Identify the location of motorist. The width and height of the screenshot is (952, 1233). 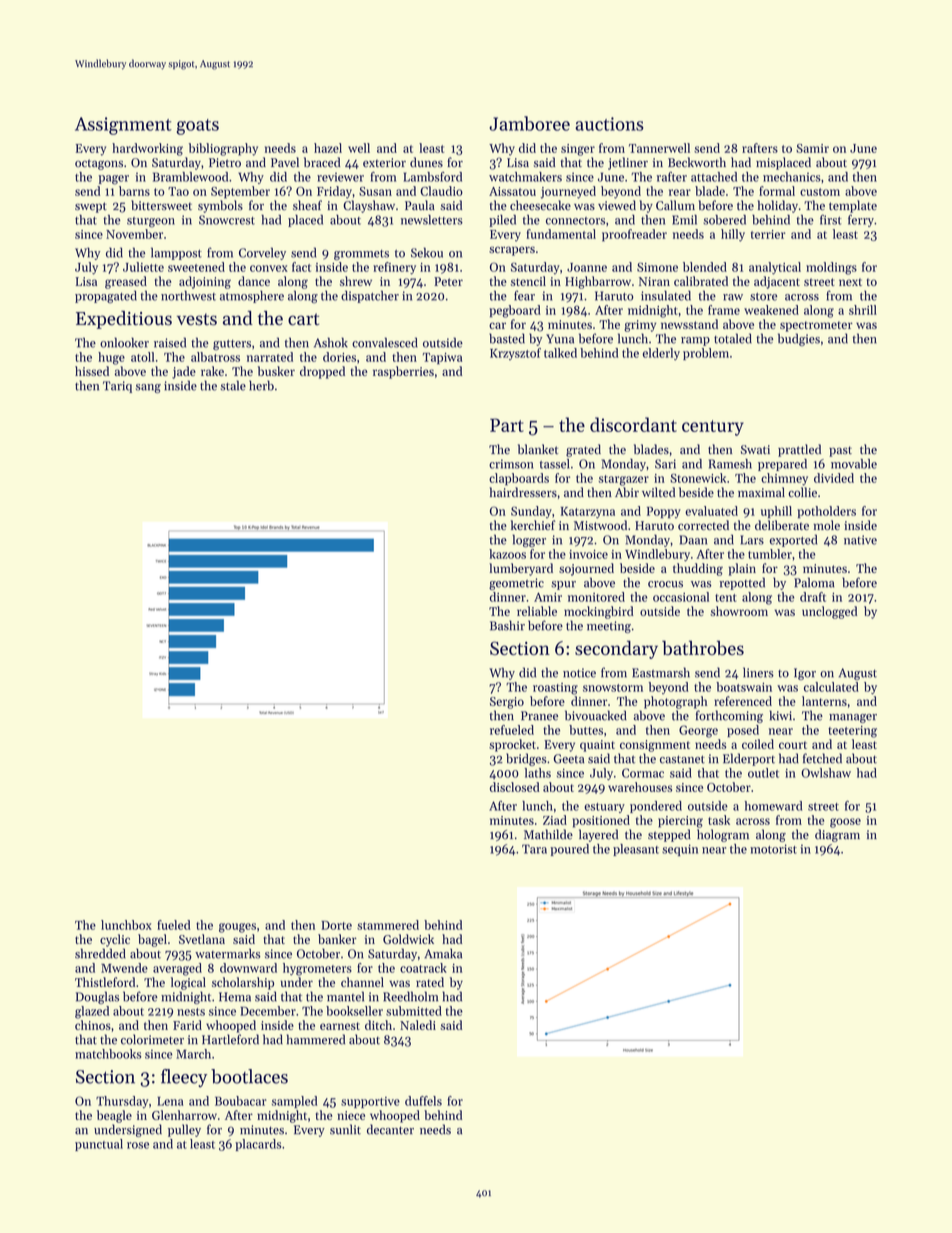
(773, 849).
